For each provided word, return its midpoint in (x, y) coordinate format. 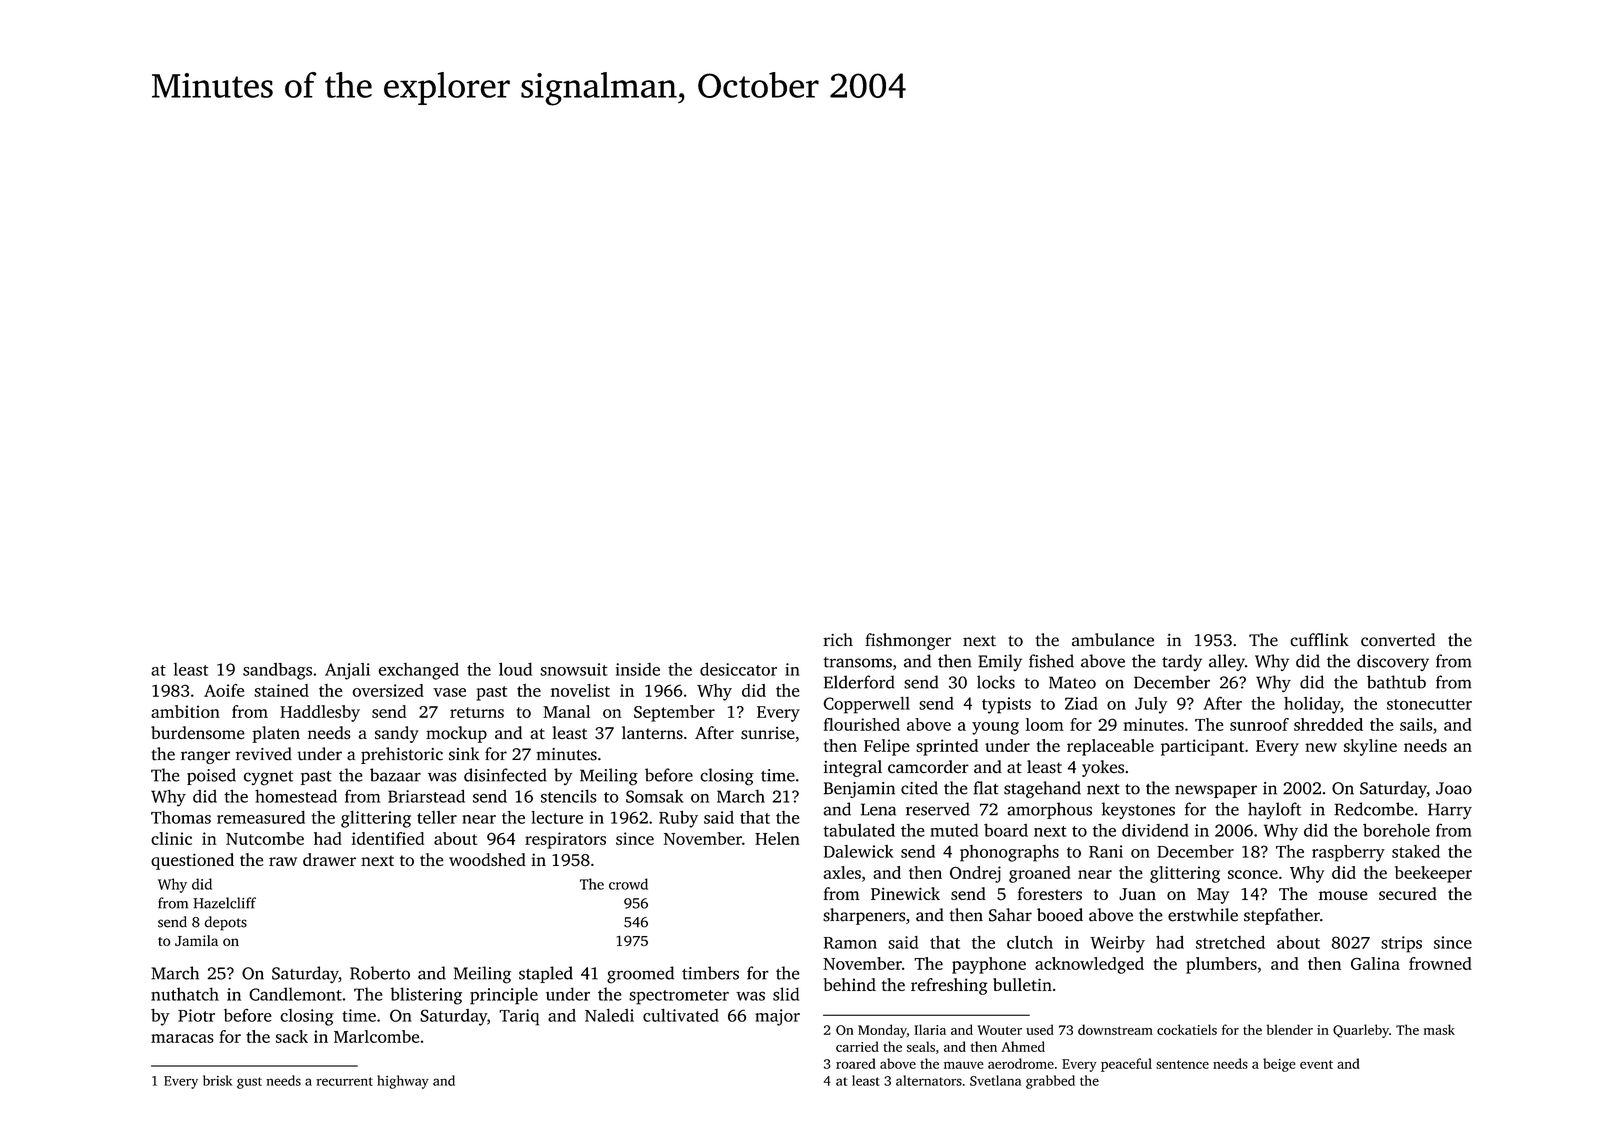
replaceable (1110, 747)
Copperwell (866, 705)
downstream (1115, 1029)
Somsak (655, 796)
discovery (1393, 662)
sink (464, 754)
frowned (1440, 963)
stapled (546, 974)
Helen (777, 838)
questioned (192, 861)
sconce (1253, 874)
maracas (182, 1038)
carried (857, 1046)
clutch (1030, 942)
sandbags (277, 671)
